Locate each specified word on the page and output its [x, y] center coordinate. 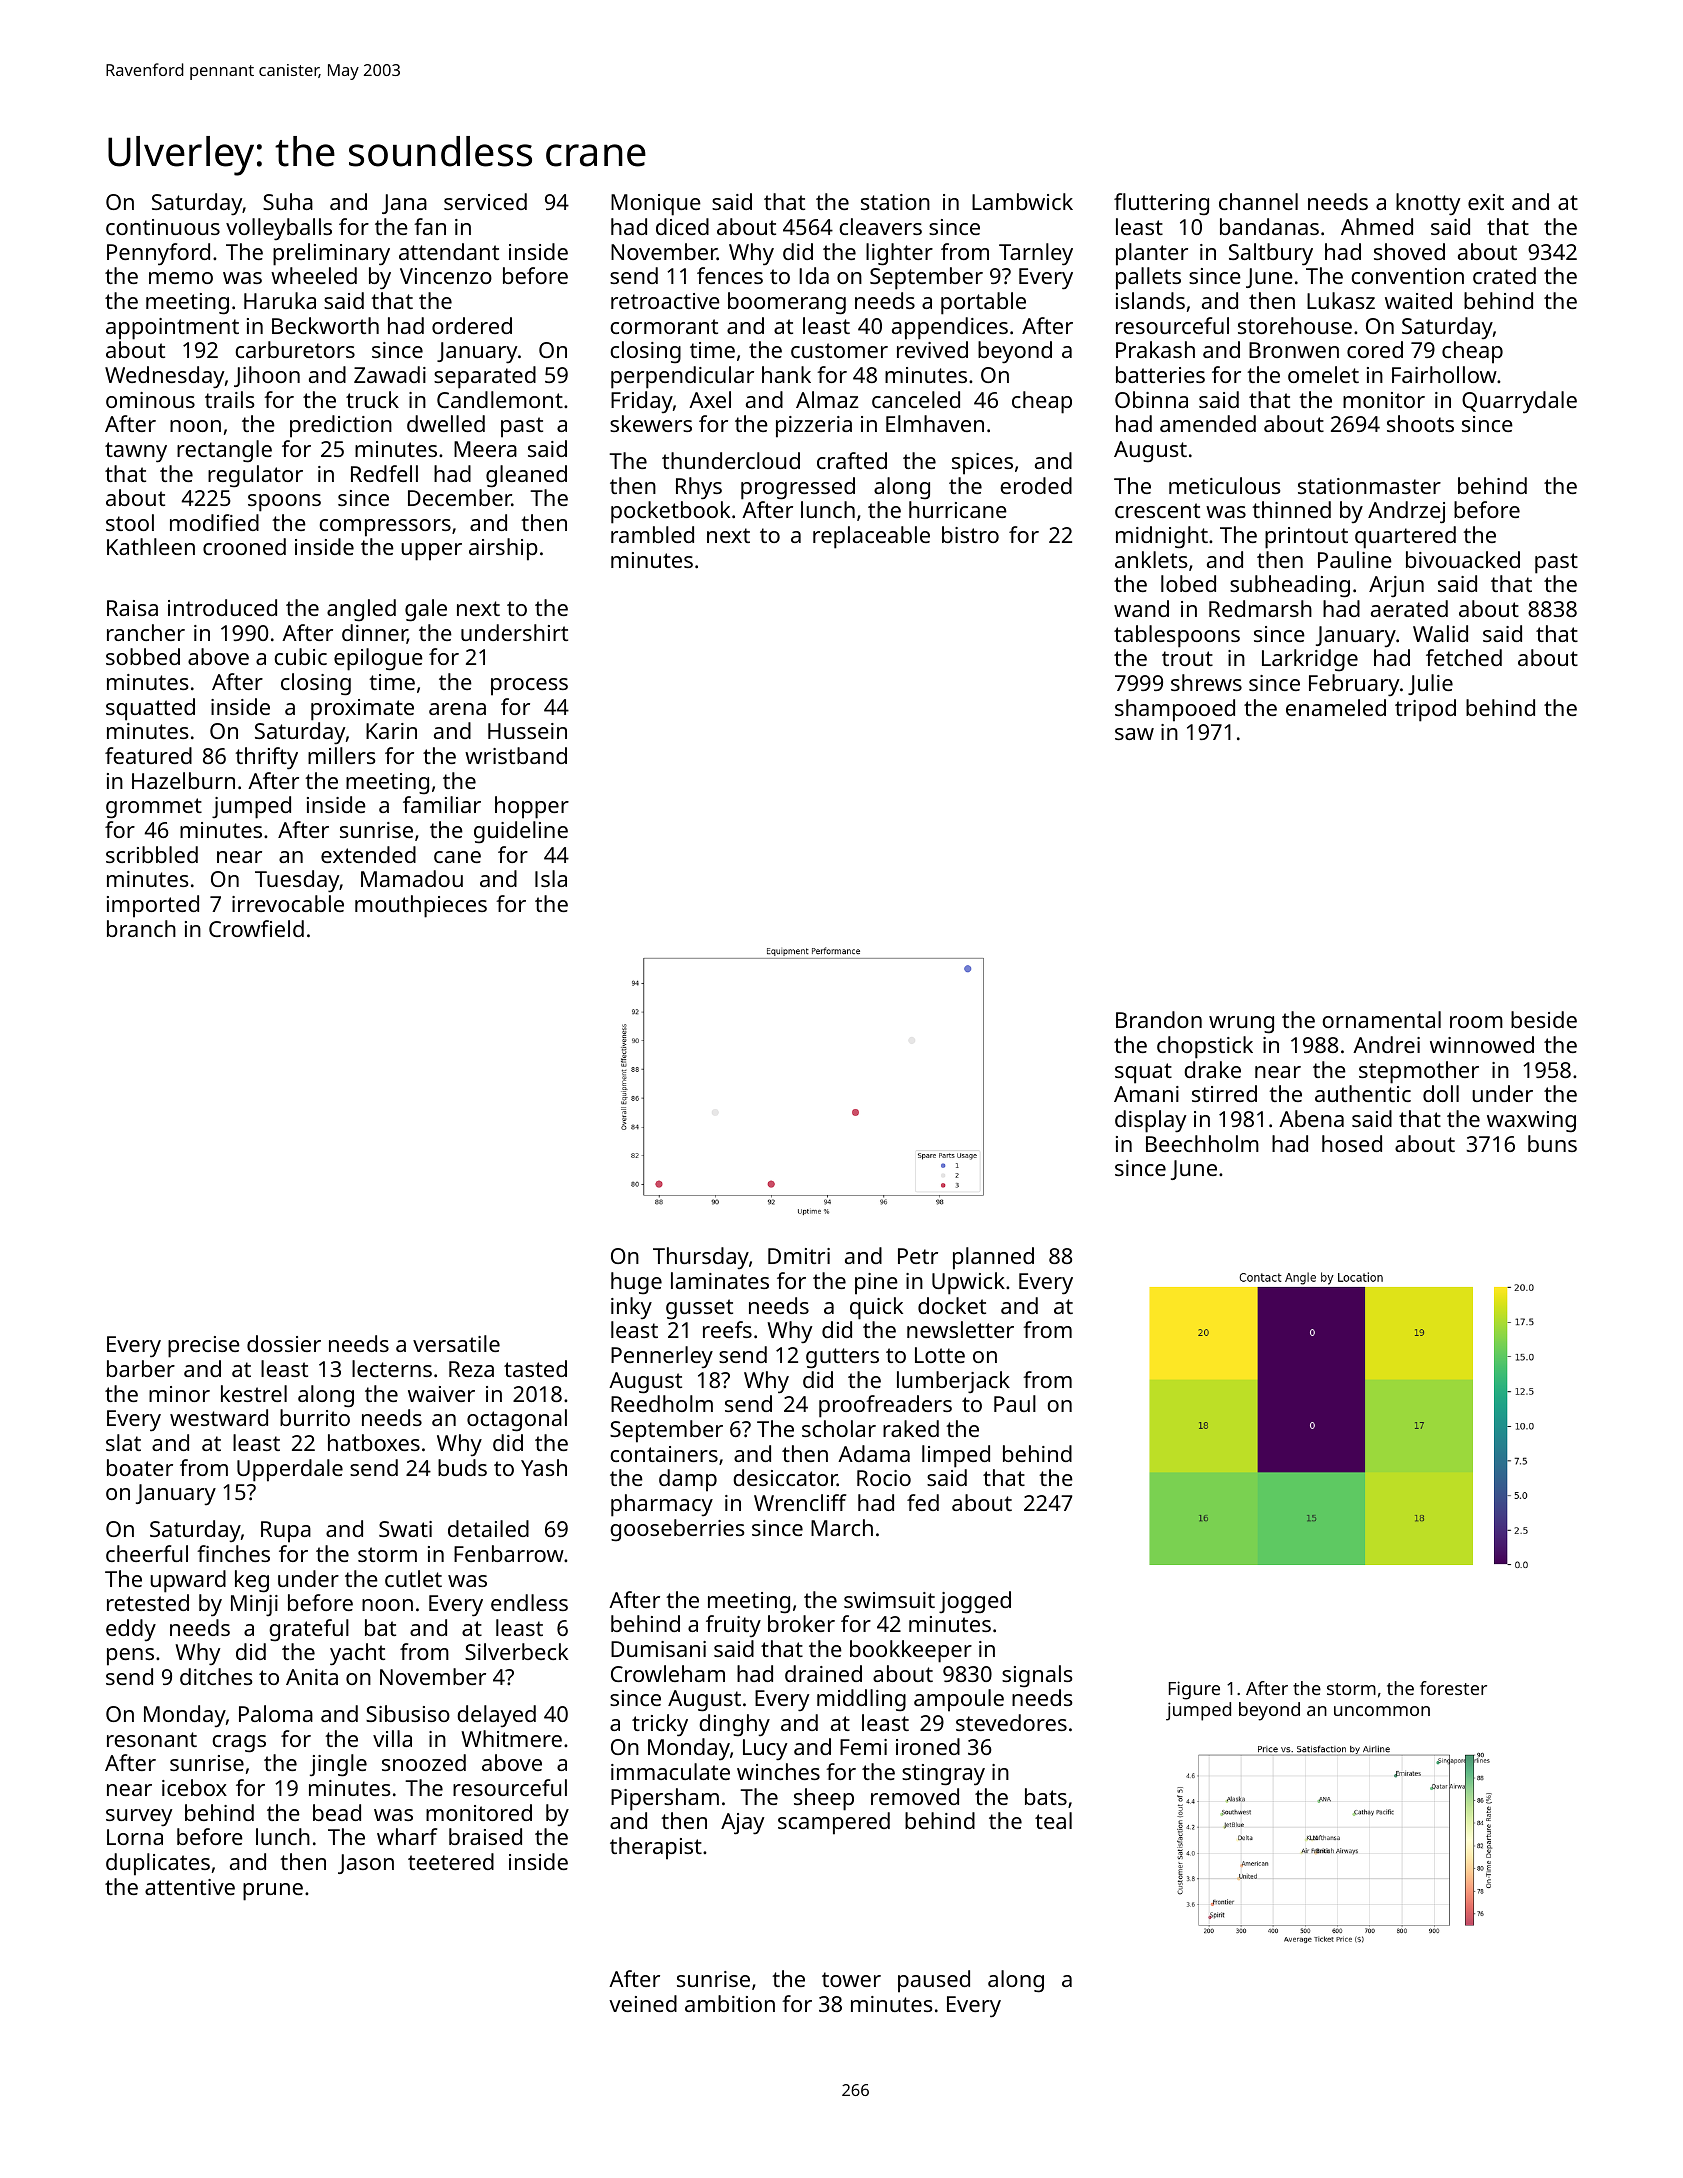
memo [181, 278]
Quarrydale [1519, 402]
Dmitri [799, 1256]
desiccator [785, 1477]
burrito [315, 1417]
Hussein [527, 731]
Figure [1194, 1690]
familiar [442, 804]
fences [730, 275]
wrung [1241, 1025]
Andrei [1386, 1044]
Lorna [135, 1837]
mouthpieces [421, 906]
